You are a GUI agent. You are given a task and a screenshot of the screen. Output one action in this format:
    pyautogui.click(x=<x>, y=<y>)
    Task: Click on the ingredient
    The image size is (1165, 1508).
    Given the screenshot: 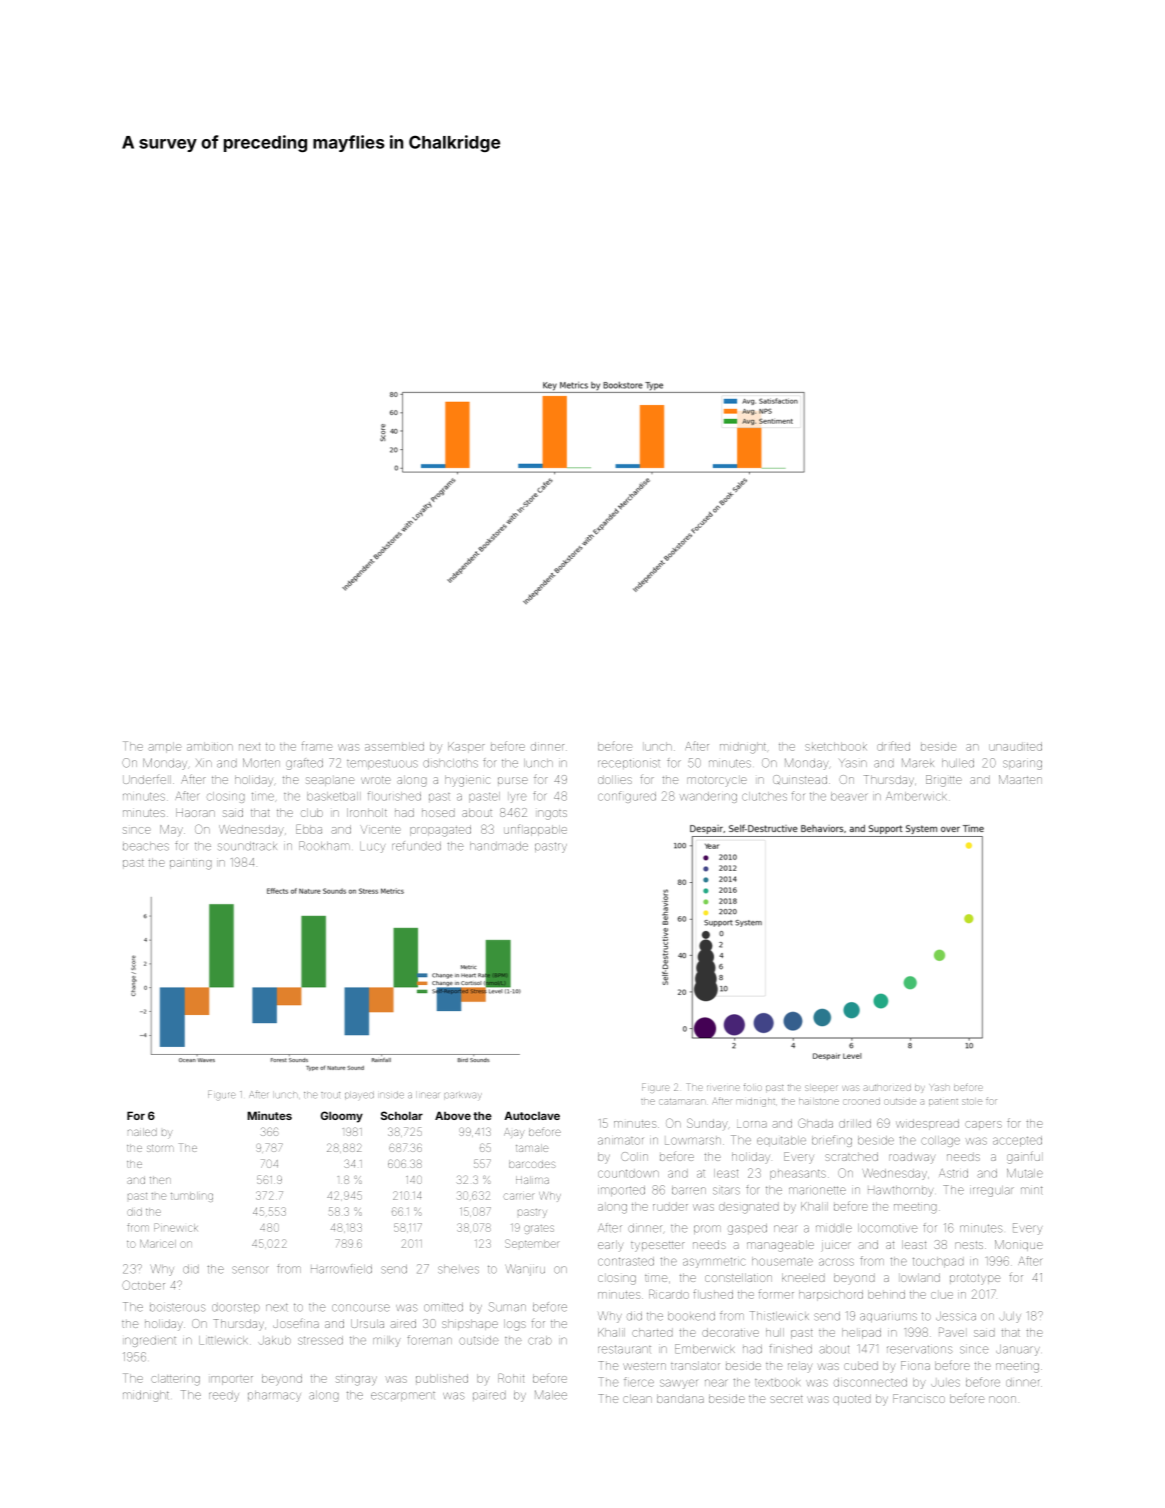 What is the action you would take?
    pyautogui.click(x=150, y=1341)
